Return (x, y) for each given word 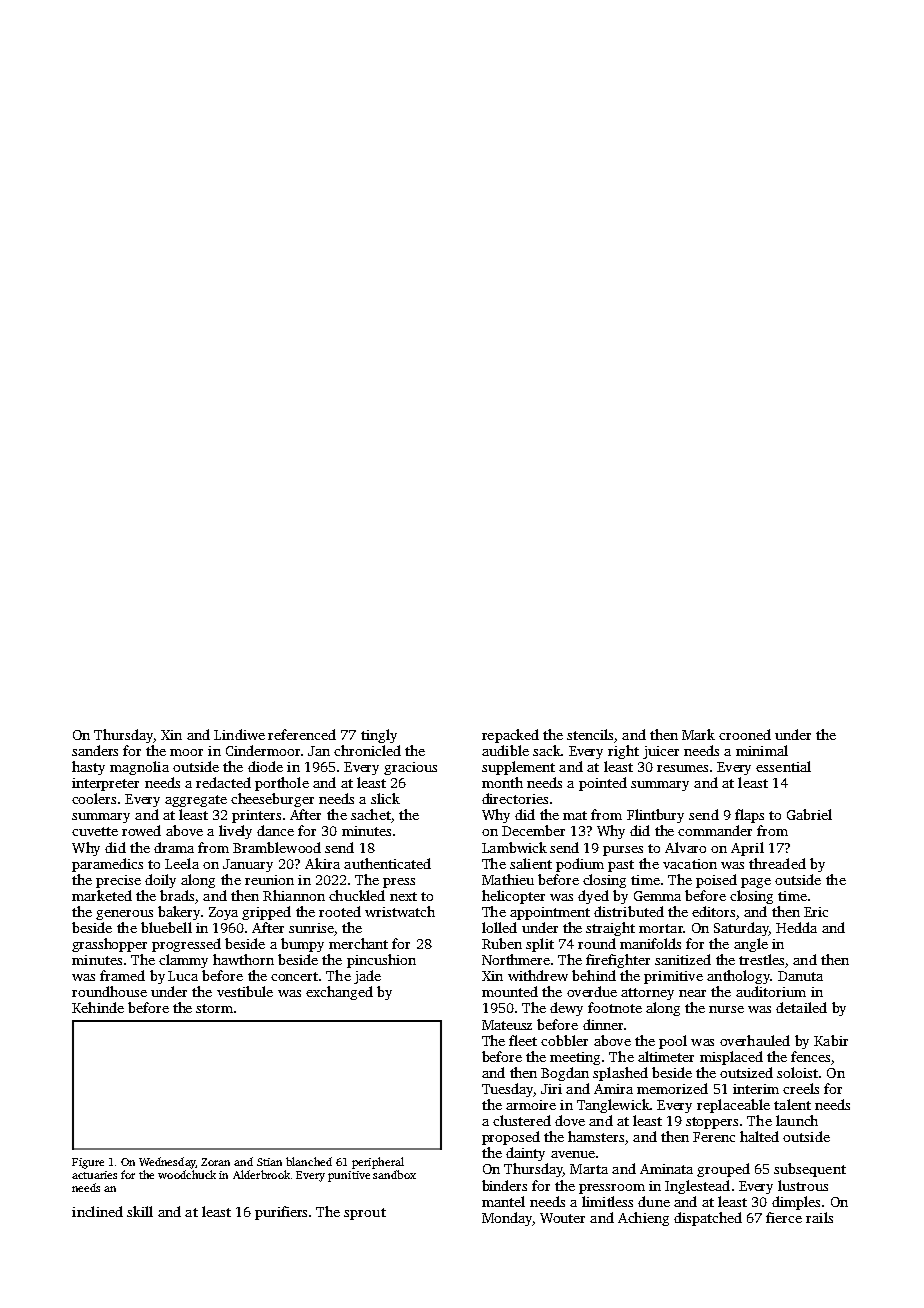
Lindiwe (239, 734)
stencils (590, 734)
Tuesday (507, 1090)
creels (801, 1088)
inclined (97, 1211)
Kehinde (98, 1007)
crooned (745, 734)
